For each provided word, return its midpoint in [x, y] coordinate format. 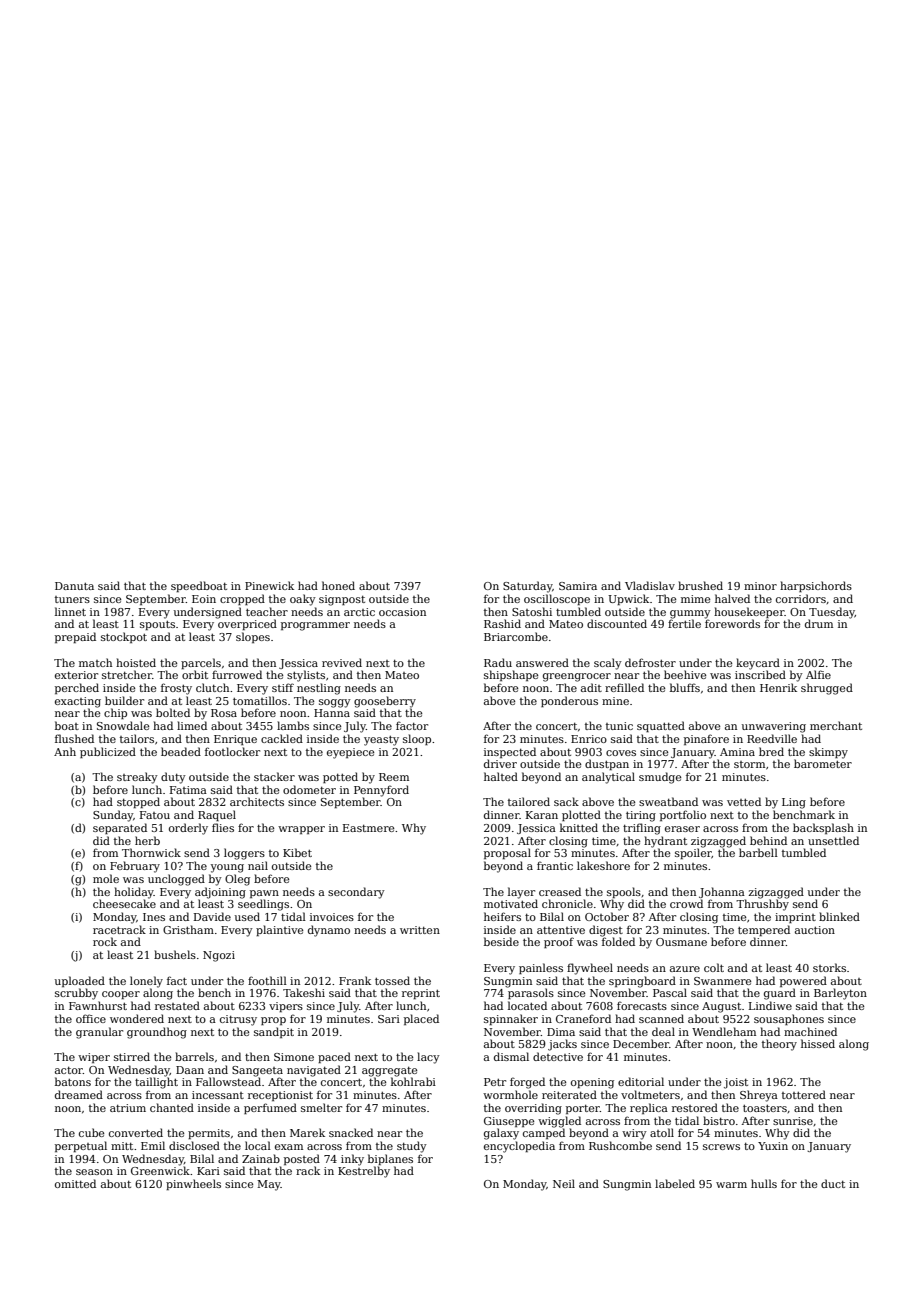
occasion [402, 612]
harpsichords [816, 586]
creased [560, 891]
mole [106, 878]
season [94, 1172]
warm [731, 1185]
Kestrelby [364, 1172]
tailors [137, 738]
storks [829, 967]
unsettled [833, 840]
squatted [661, 726]
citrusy [238, 1020]
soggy [335, 703]
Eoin [204, 599]
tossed [392, 980]
